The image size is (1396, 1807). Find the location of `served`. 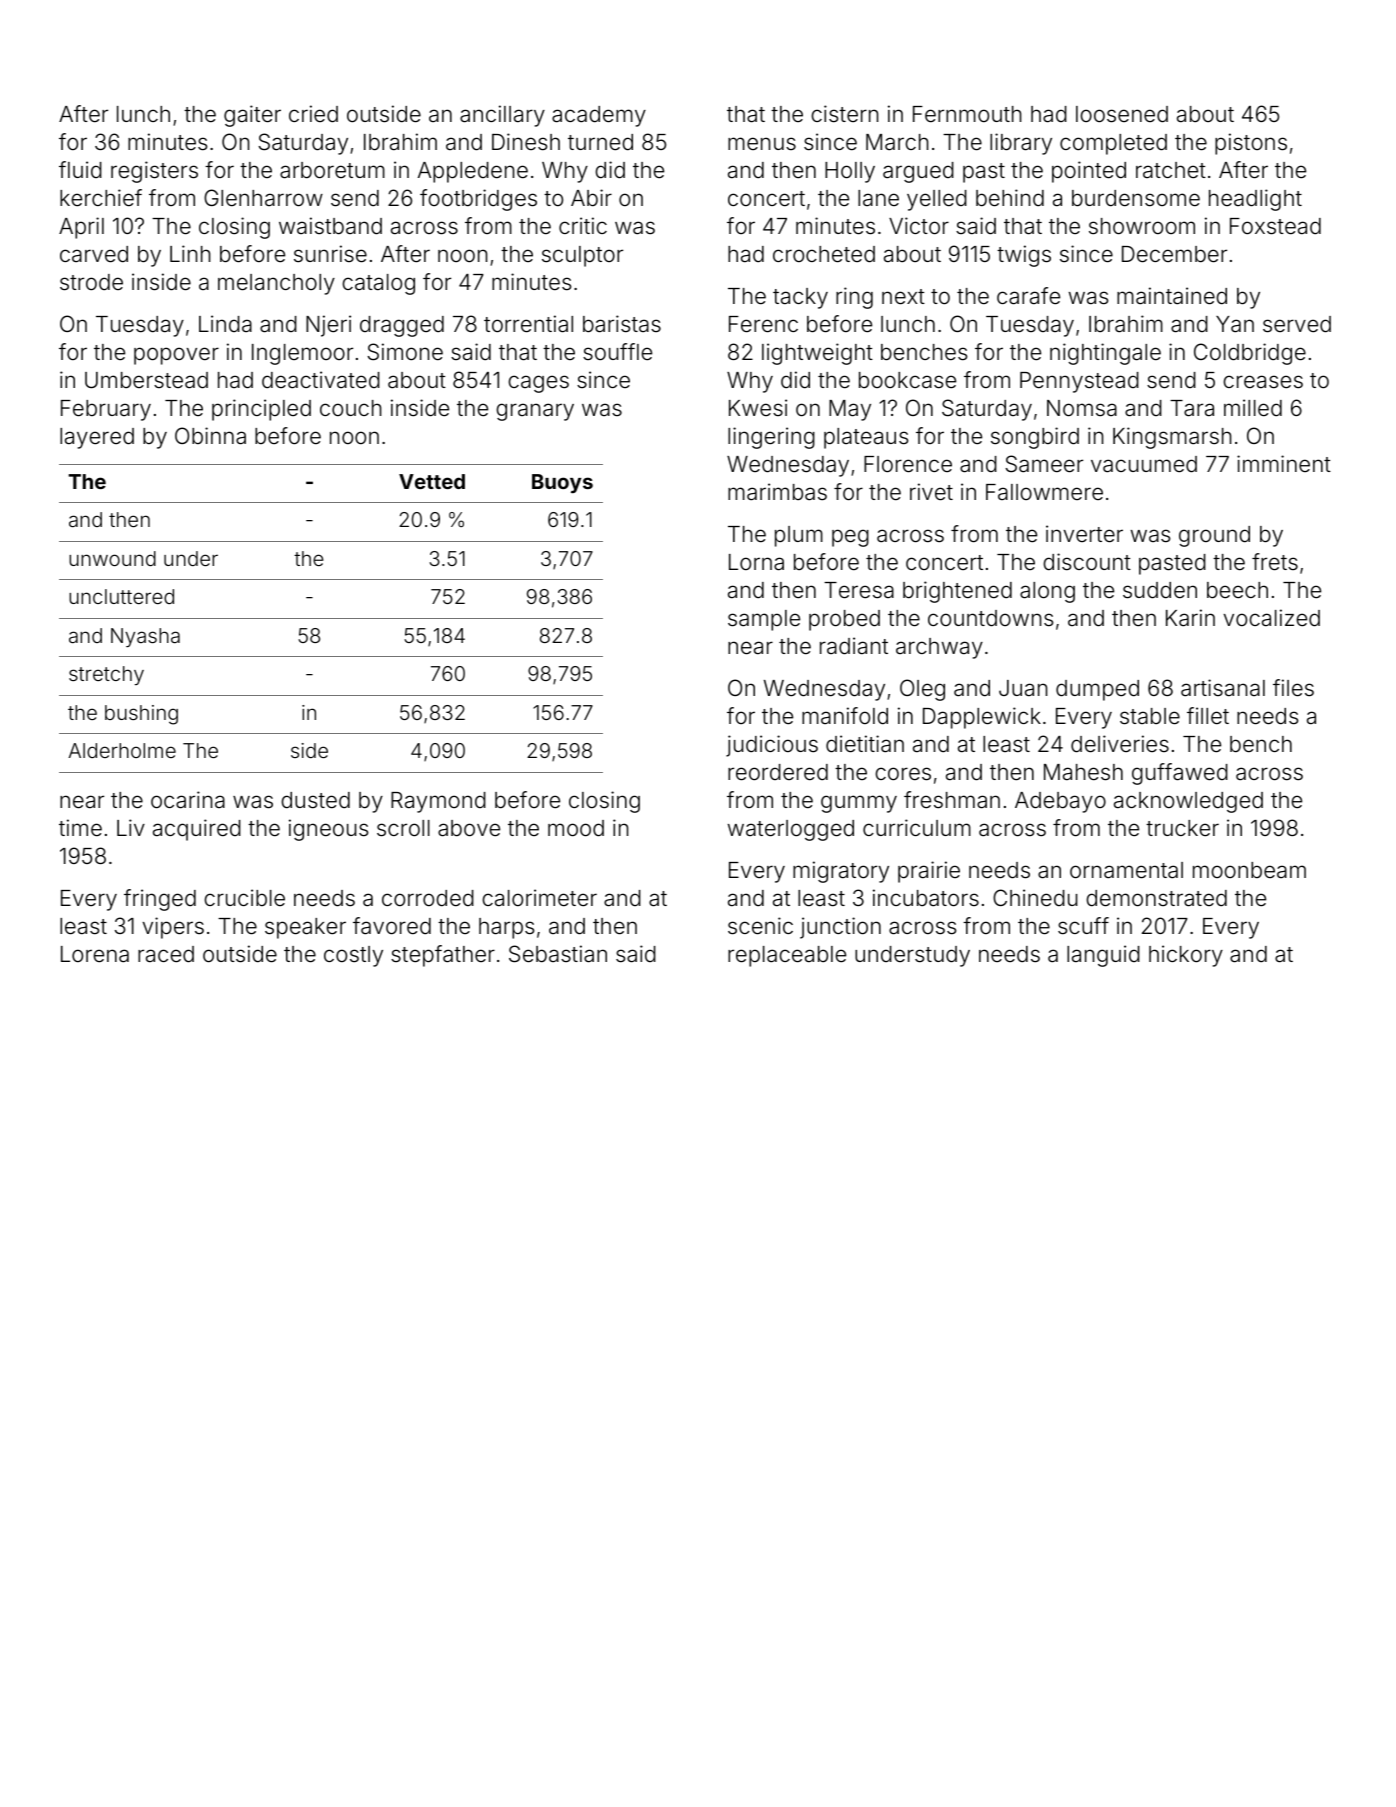

served is located at coordinates (1297, 324).
